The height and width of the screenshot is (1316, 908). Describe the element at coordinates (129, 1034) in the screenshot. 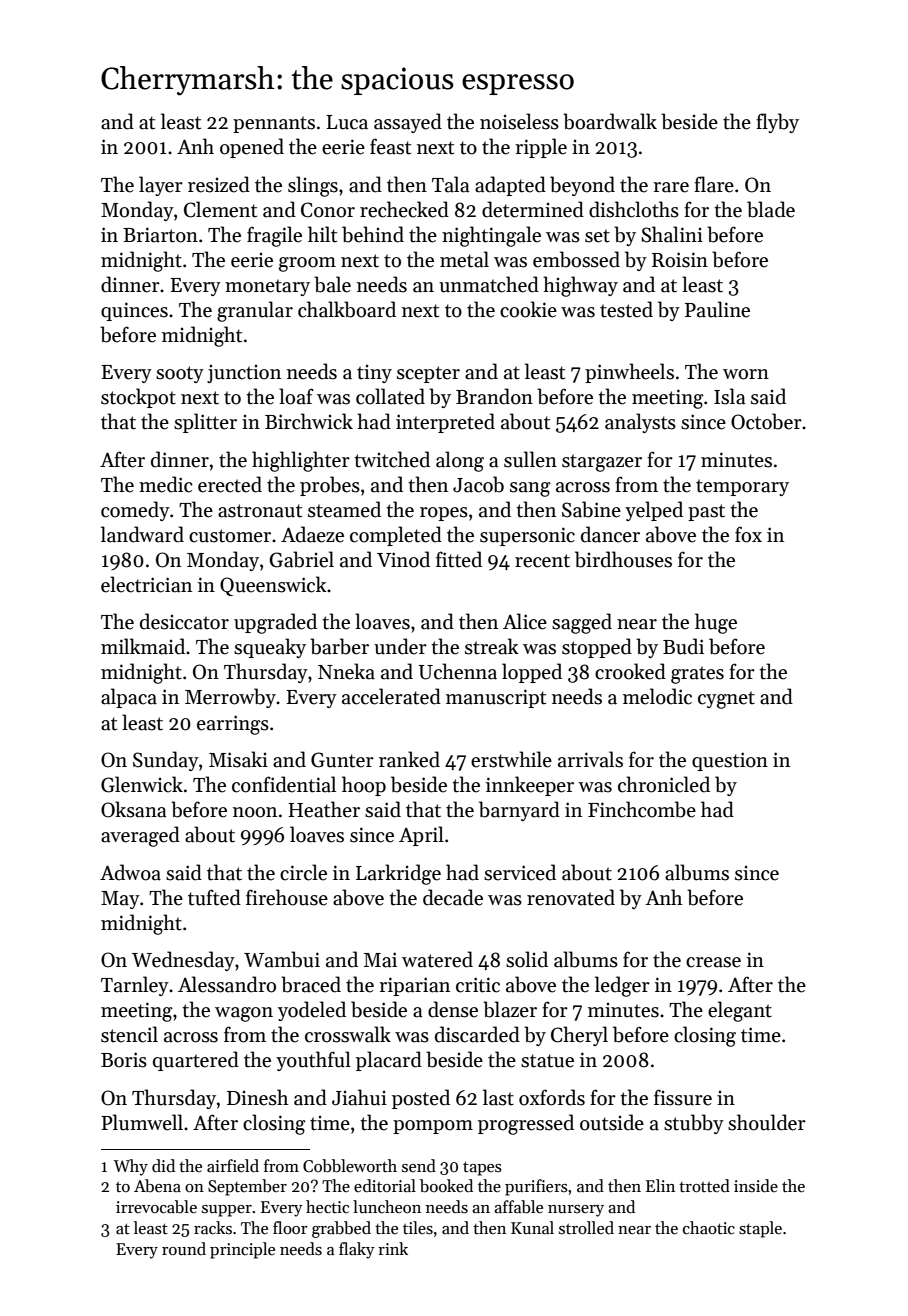

I see `stencil` at that location.
